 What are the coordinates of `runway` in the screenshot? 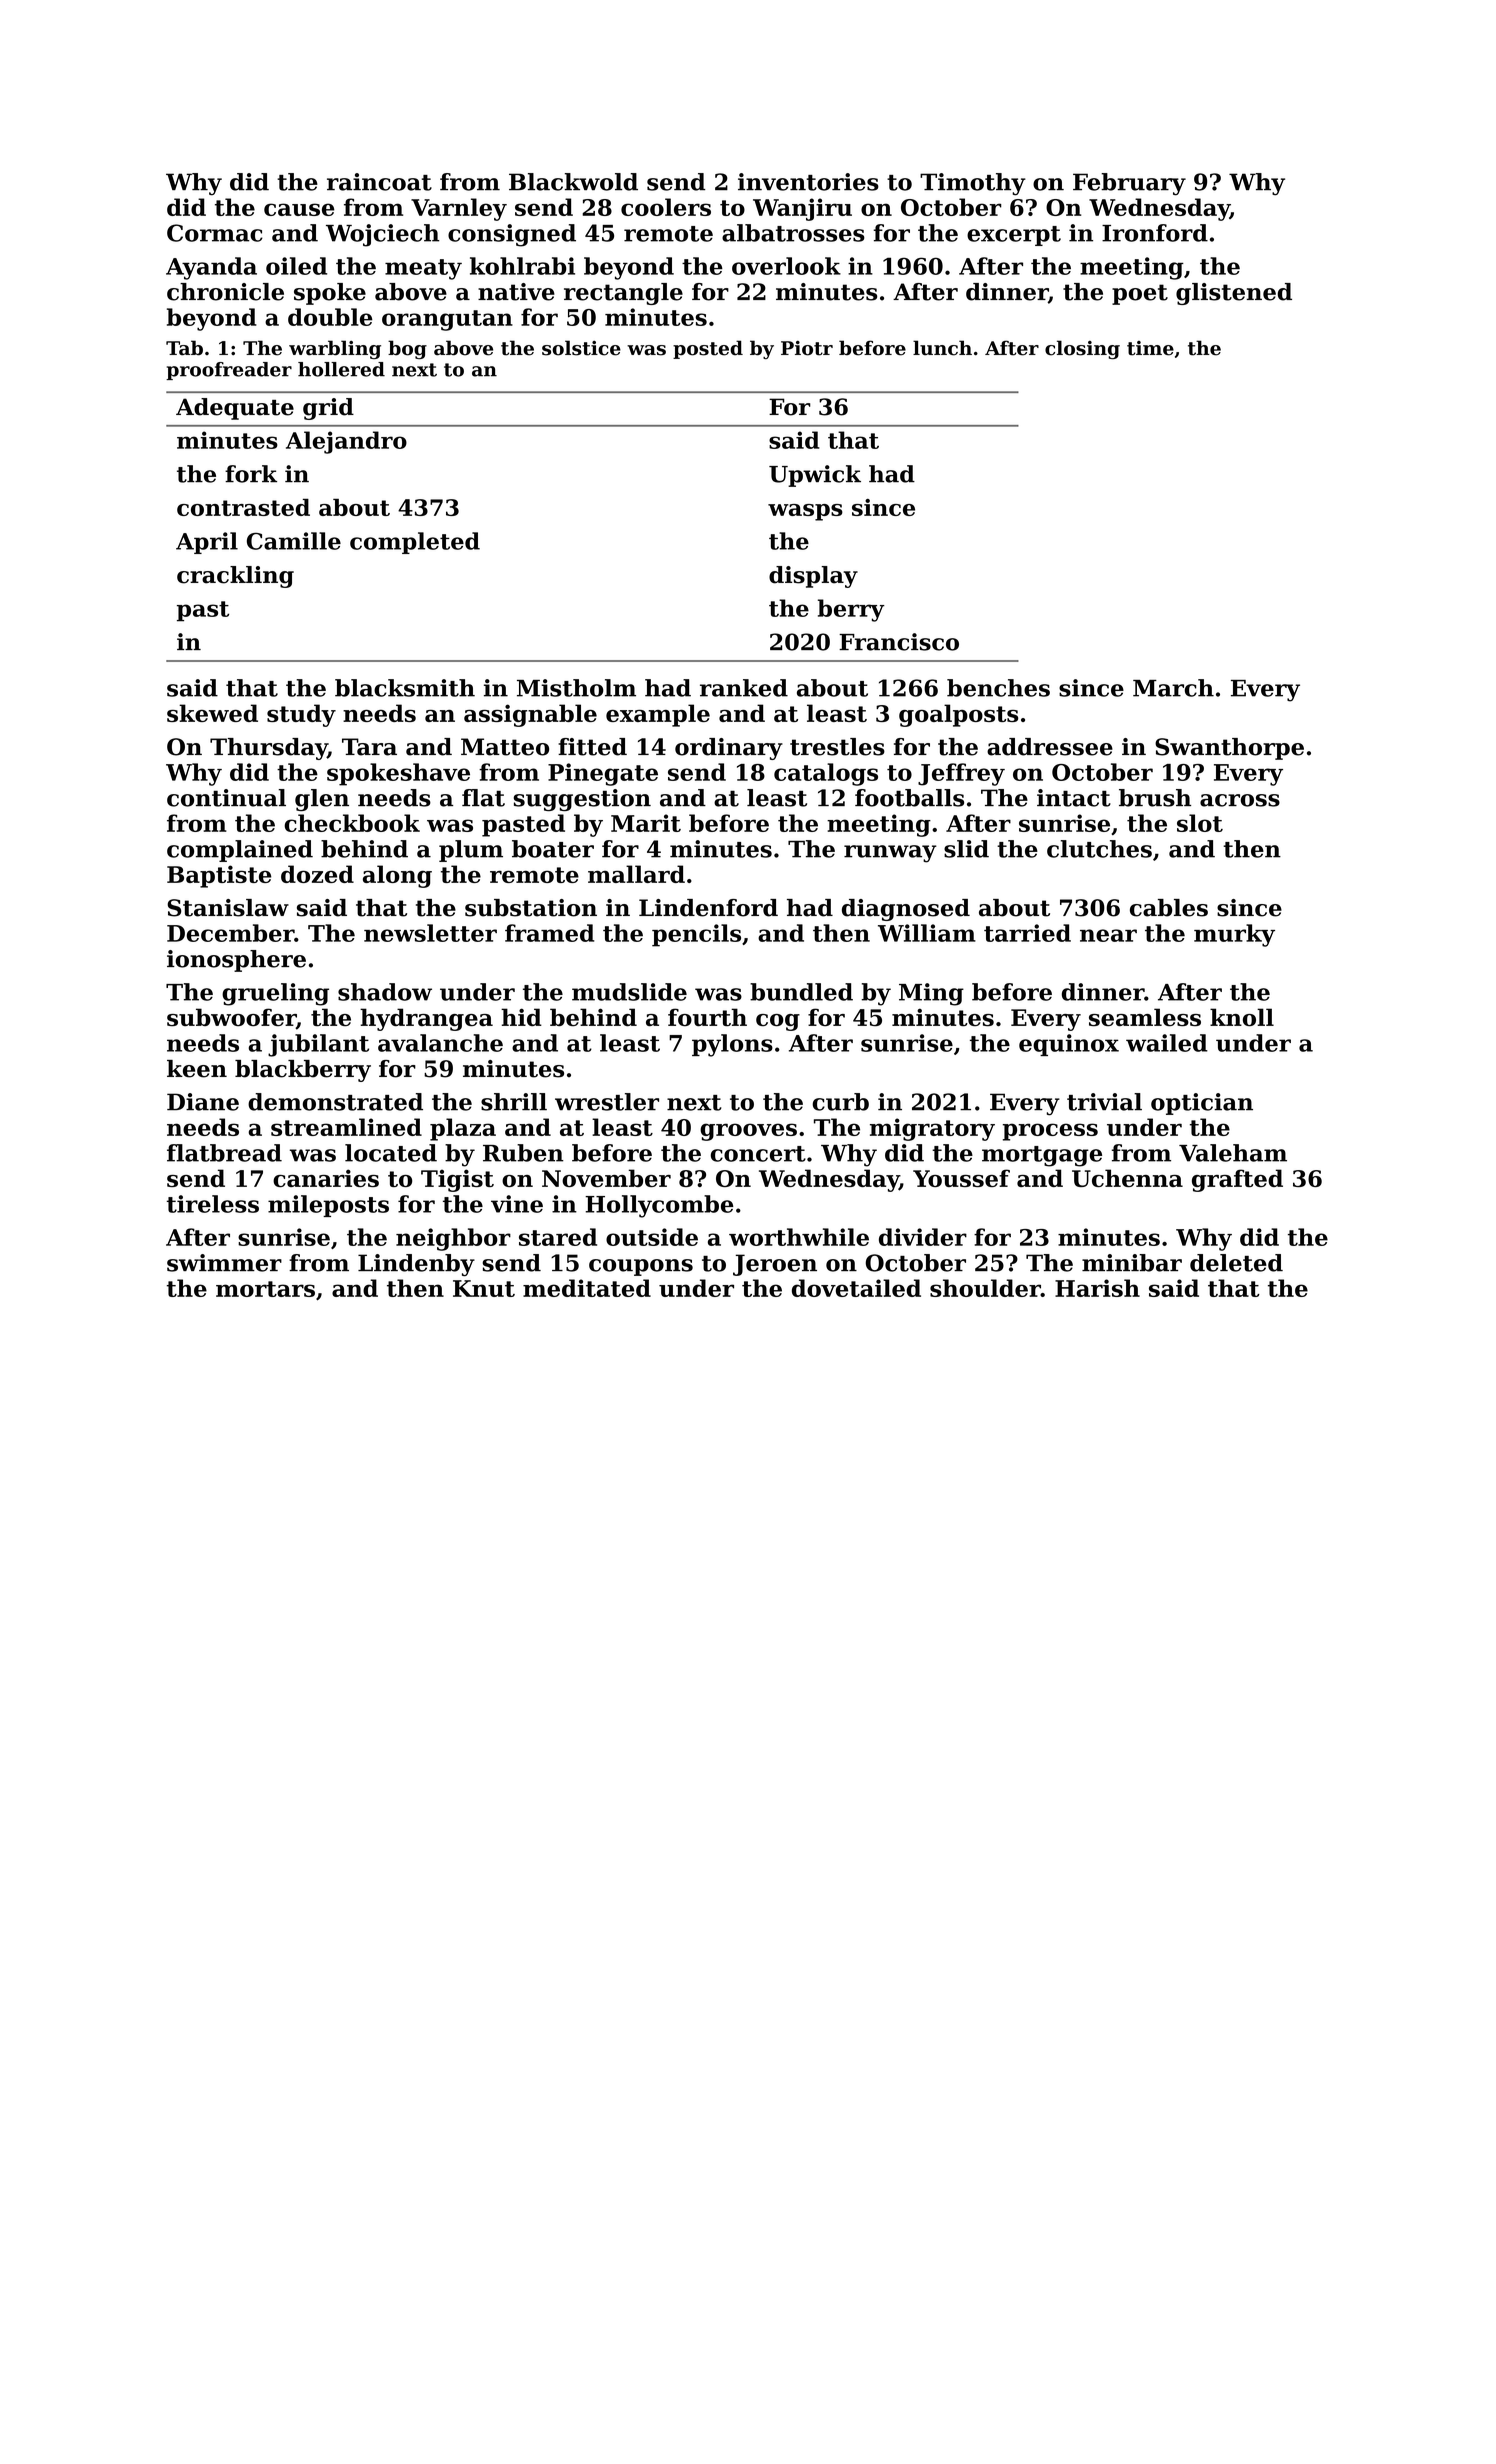 It's located at (890, 854).
